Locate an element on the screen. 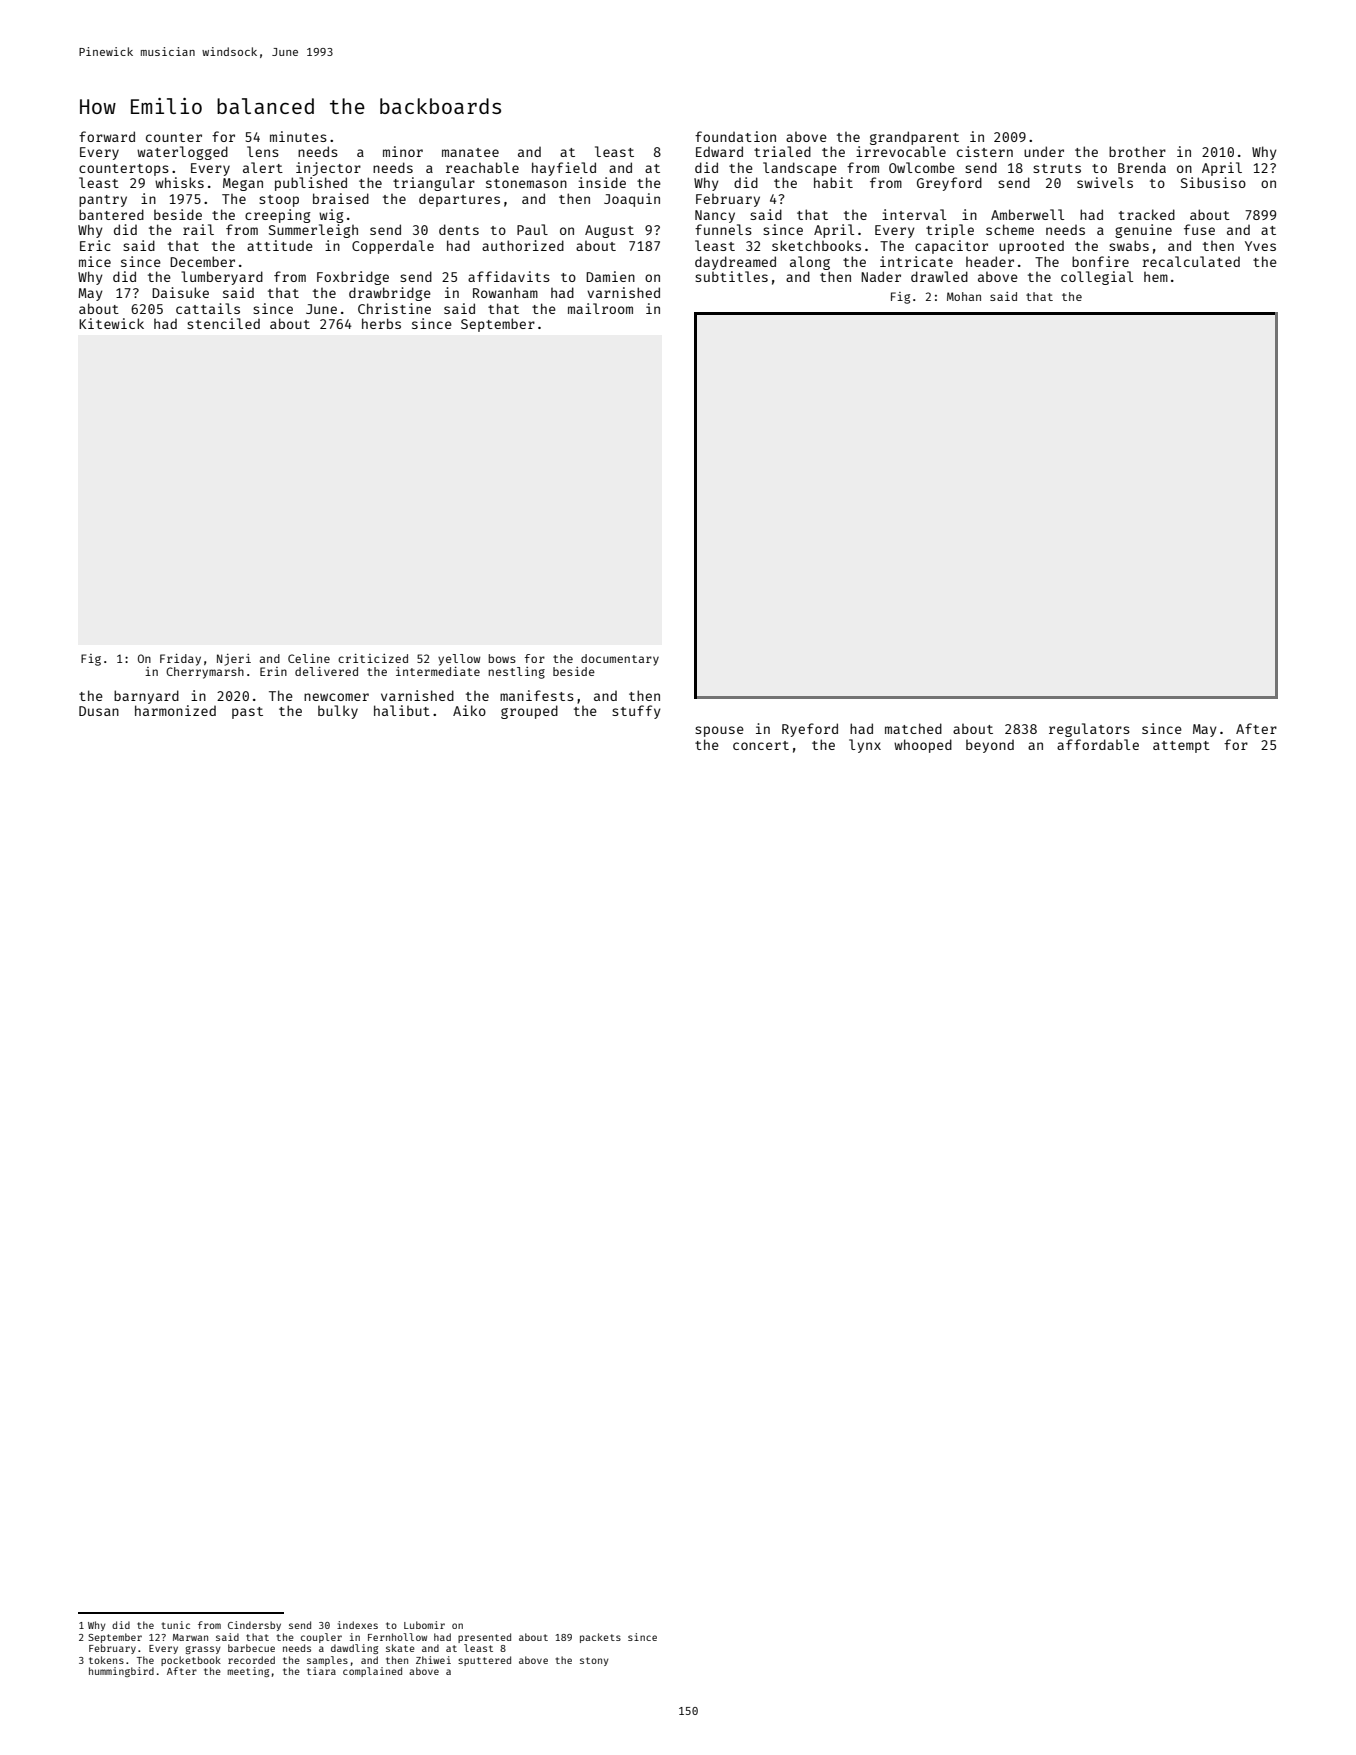 The height and width of the screenshot is (1755, 1356). waterlogged is located at coordinates (182, 153).
